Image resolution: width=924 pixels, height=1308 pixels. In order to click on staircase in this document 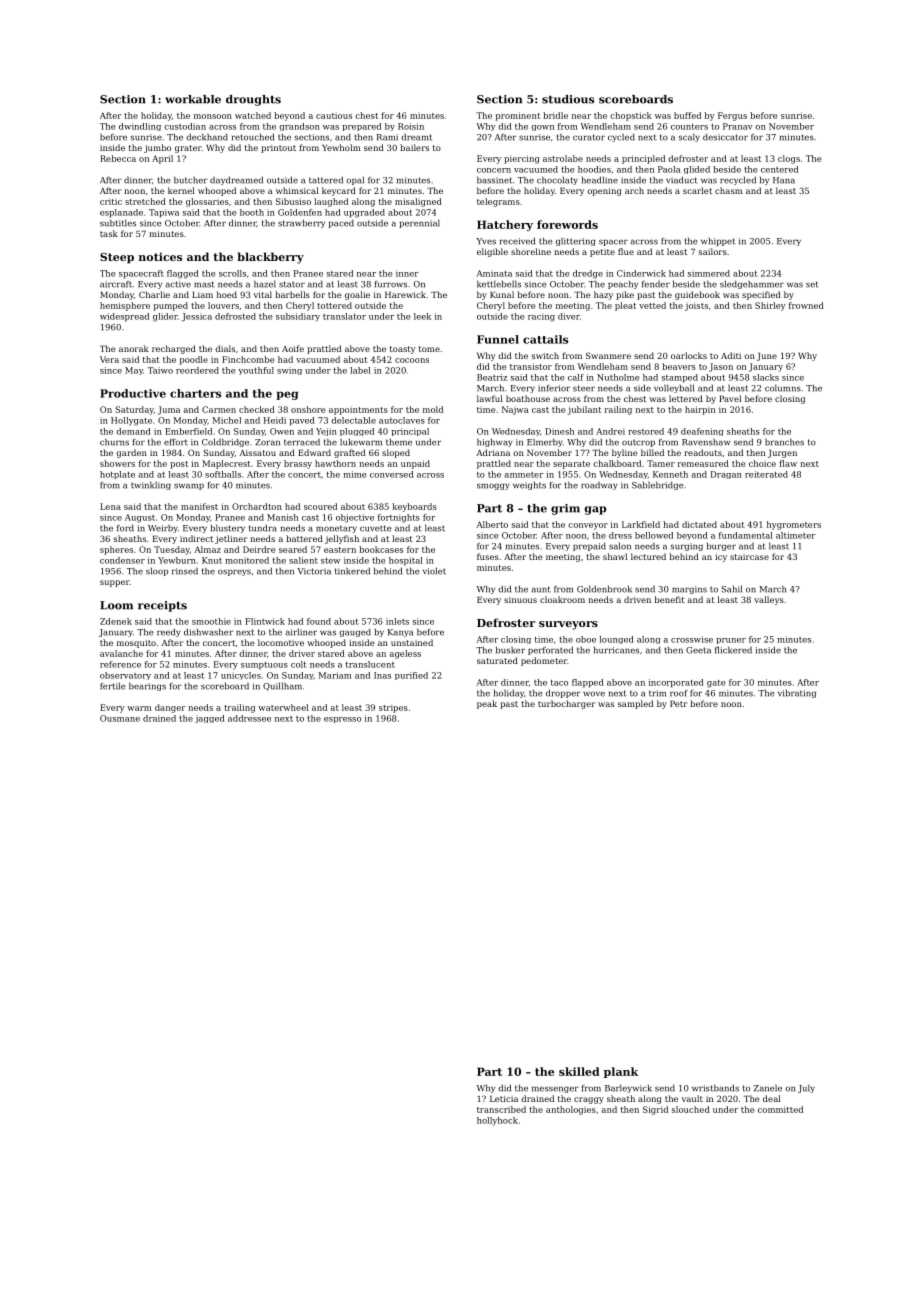, I will do `click(749, 557)`.
